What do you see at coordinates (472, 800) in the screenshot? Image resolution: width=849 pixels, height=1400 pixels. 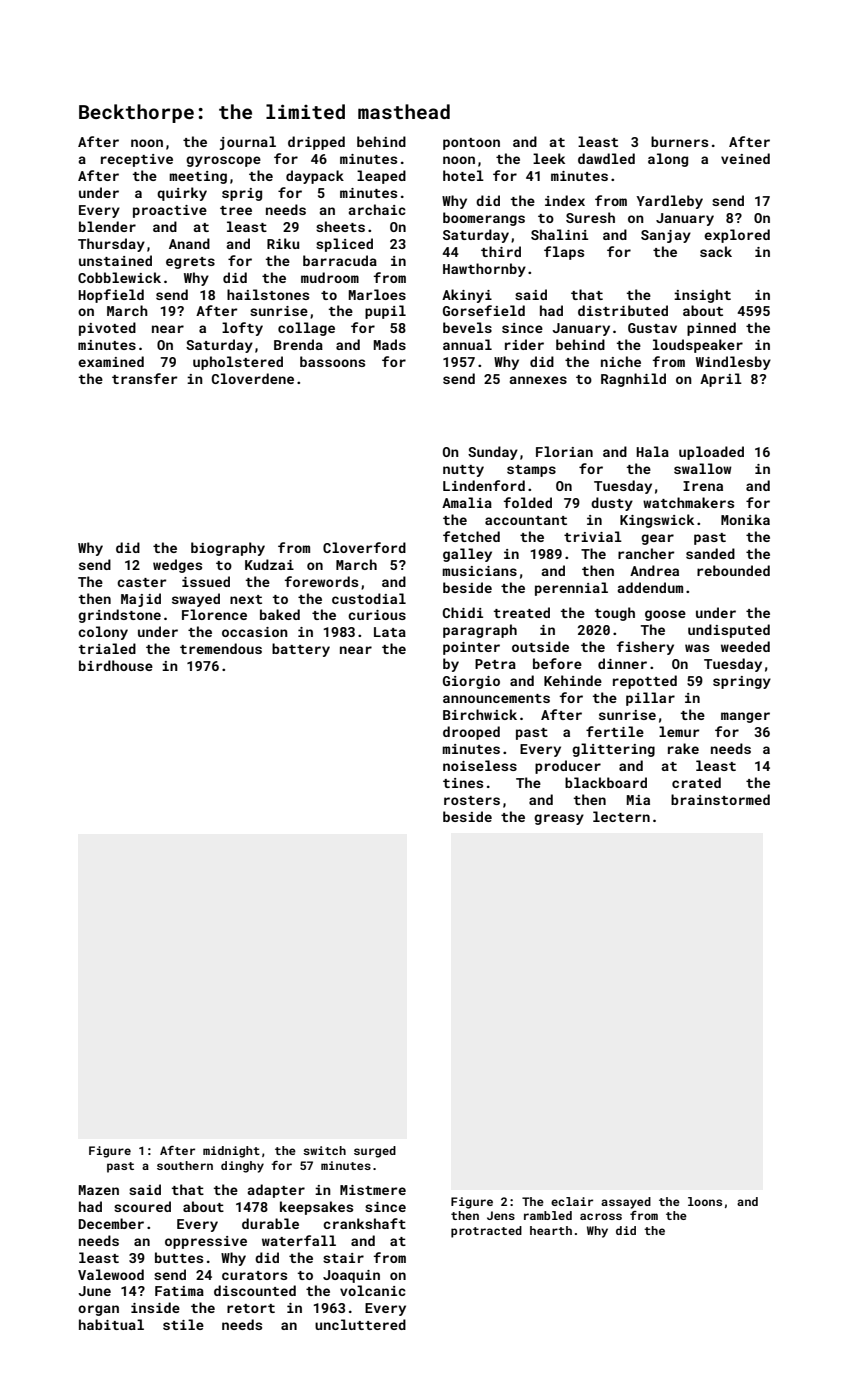 I see `rosters` at bounding box center [472, 800].
